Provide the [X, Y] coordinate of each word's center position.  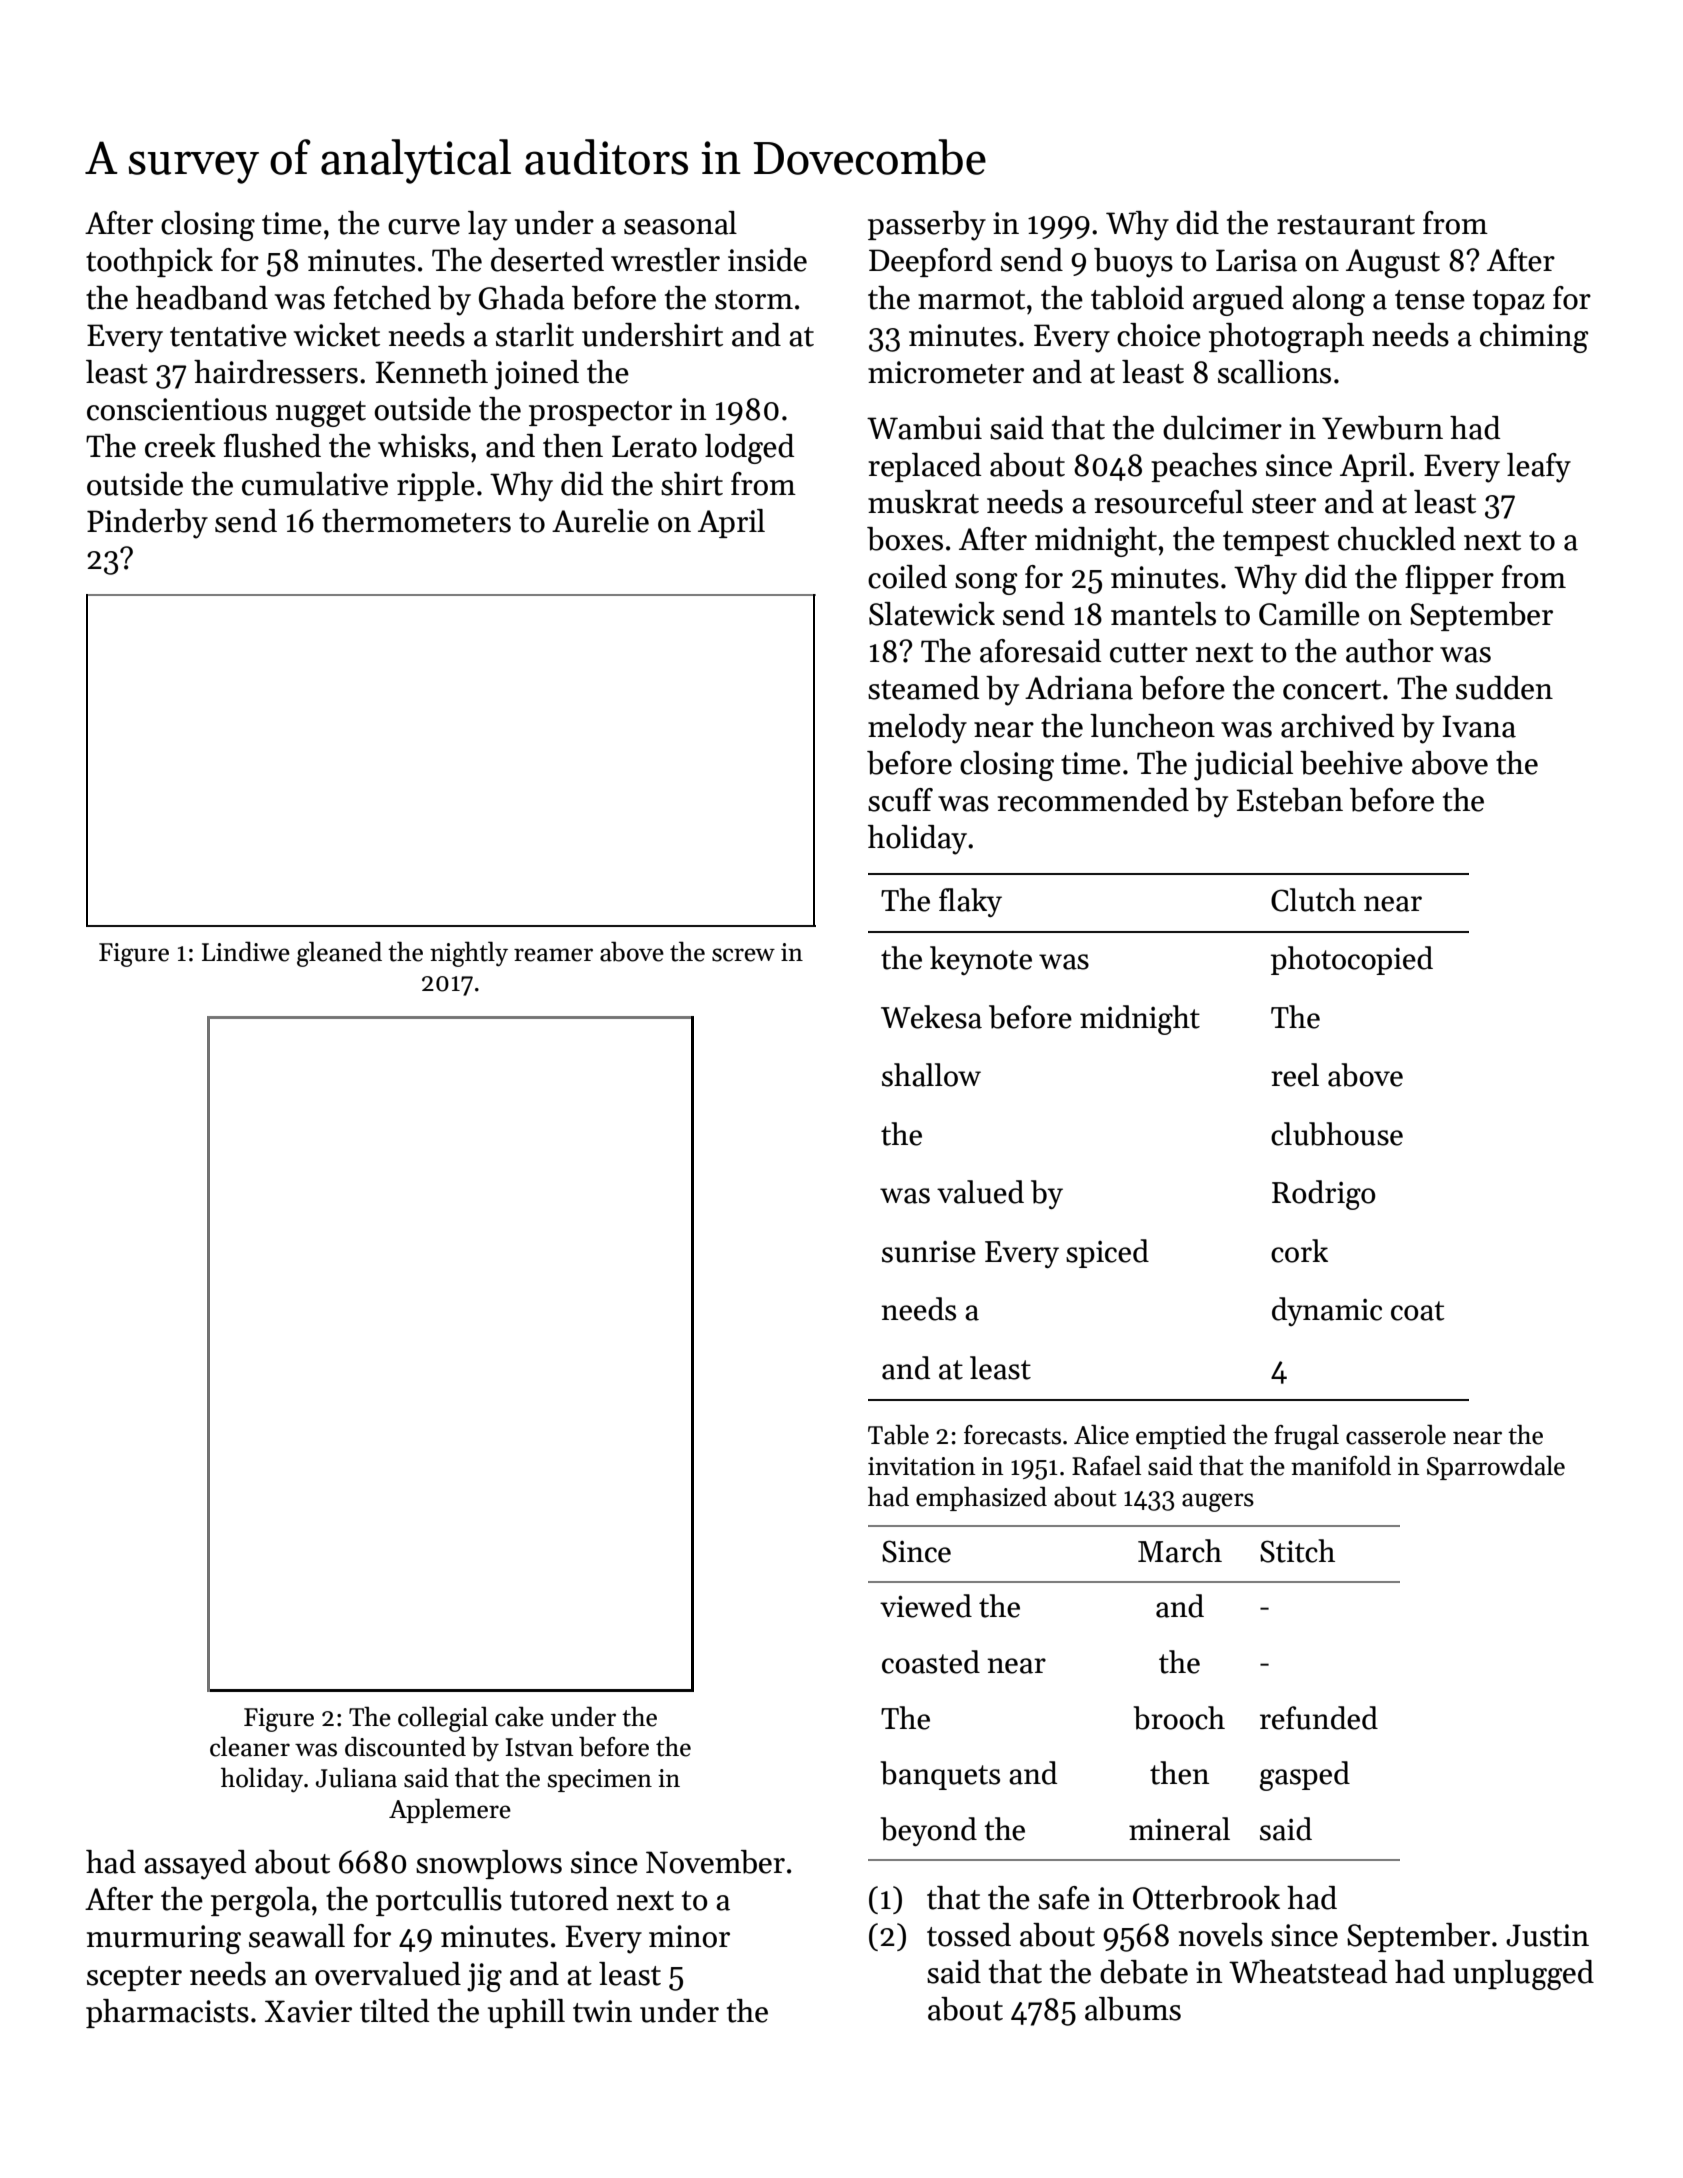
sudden [1504, 688]
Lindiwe [246, 951]
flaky [970, 902]
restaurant [1346, 225]
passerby [927, 226]
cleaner [250, 1746]
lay [487, 226]
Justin [1547, 1935]
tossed [969, 1935]
